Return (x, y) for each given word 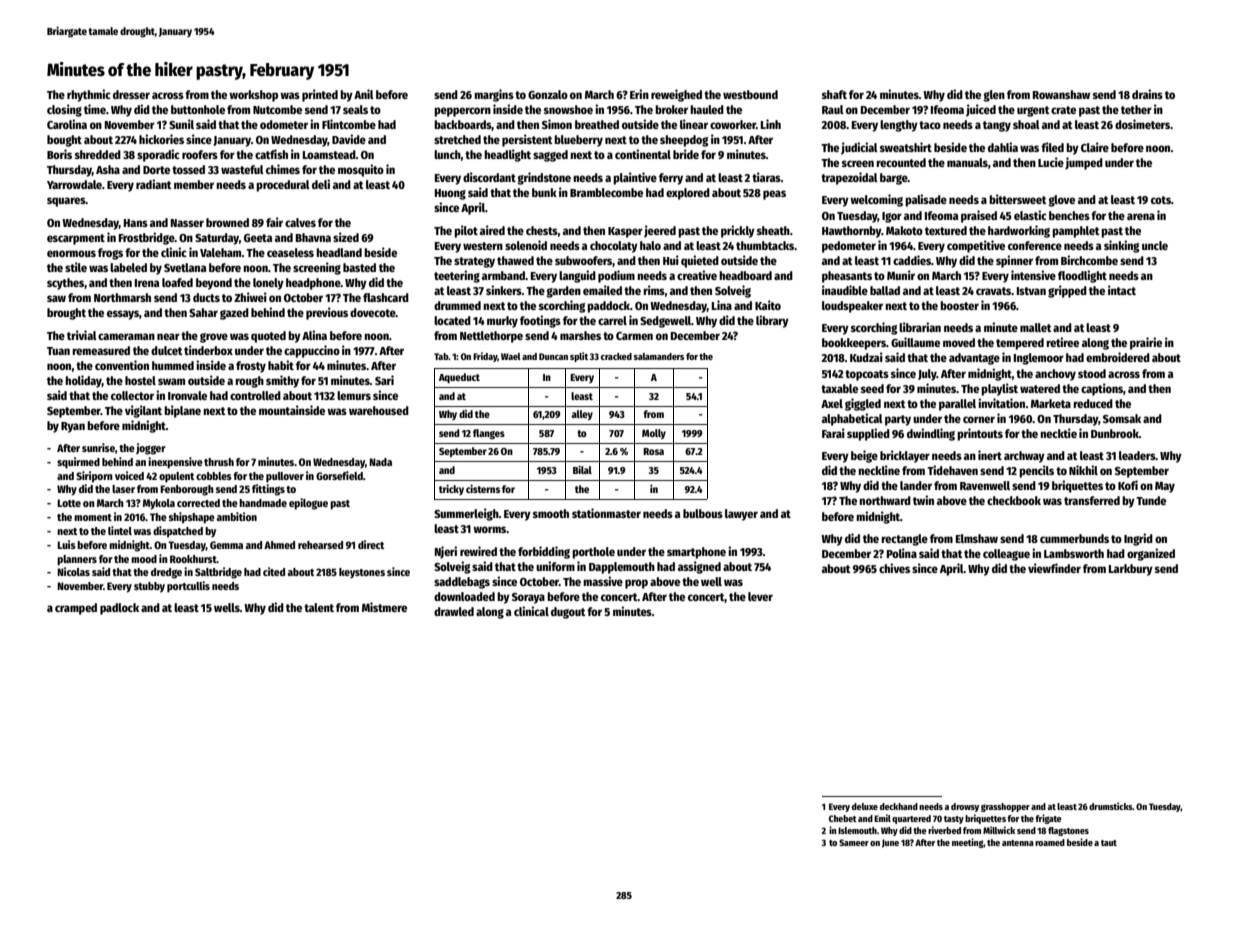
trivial (82, 335)
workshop (253, 96)
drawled (454, 611)
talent (319, 607)
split (579, 357)
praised (979, 216)
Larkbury (1131, 570)
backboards (463, 125)
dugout (568, 613)
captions (1102, 389)
